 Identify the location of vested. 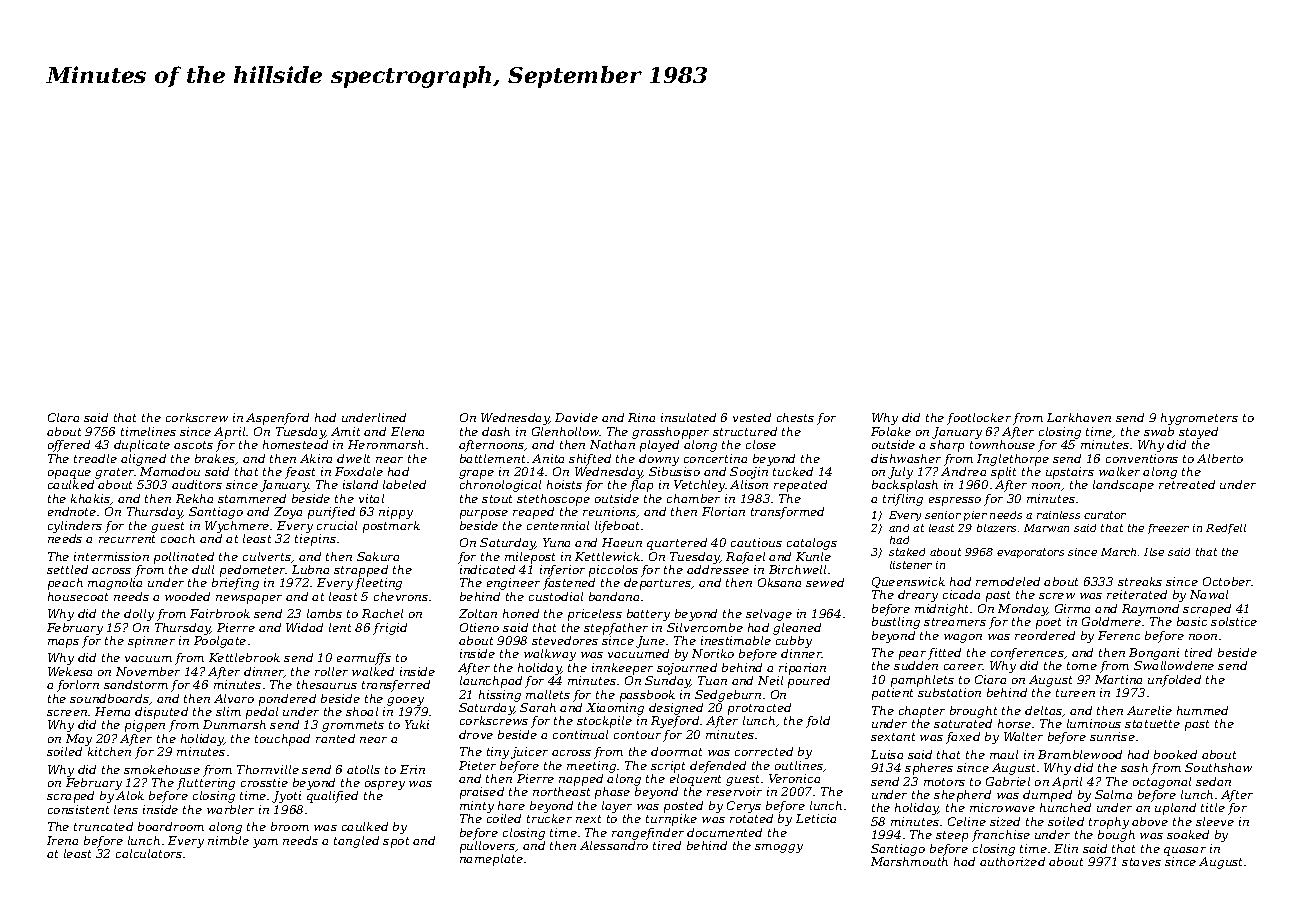
(752, 417).
